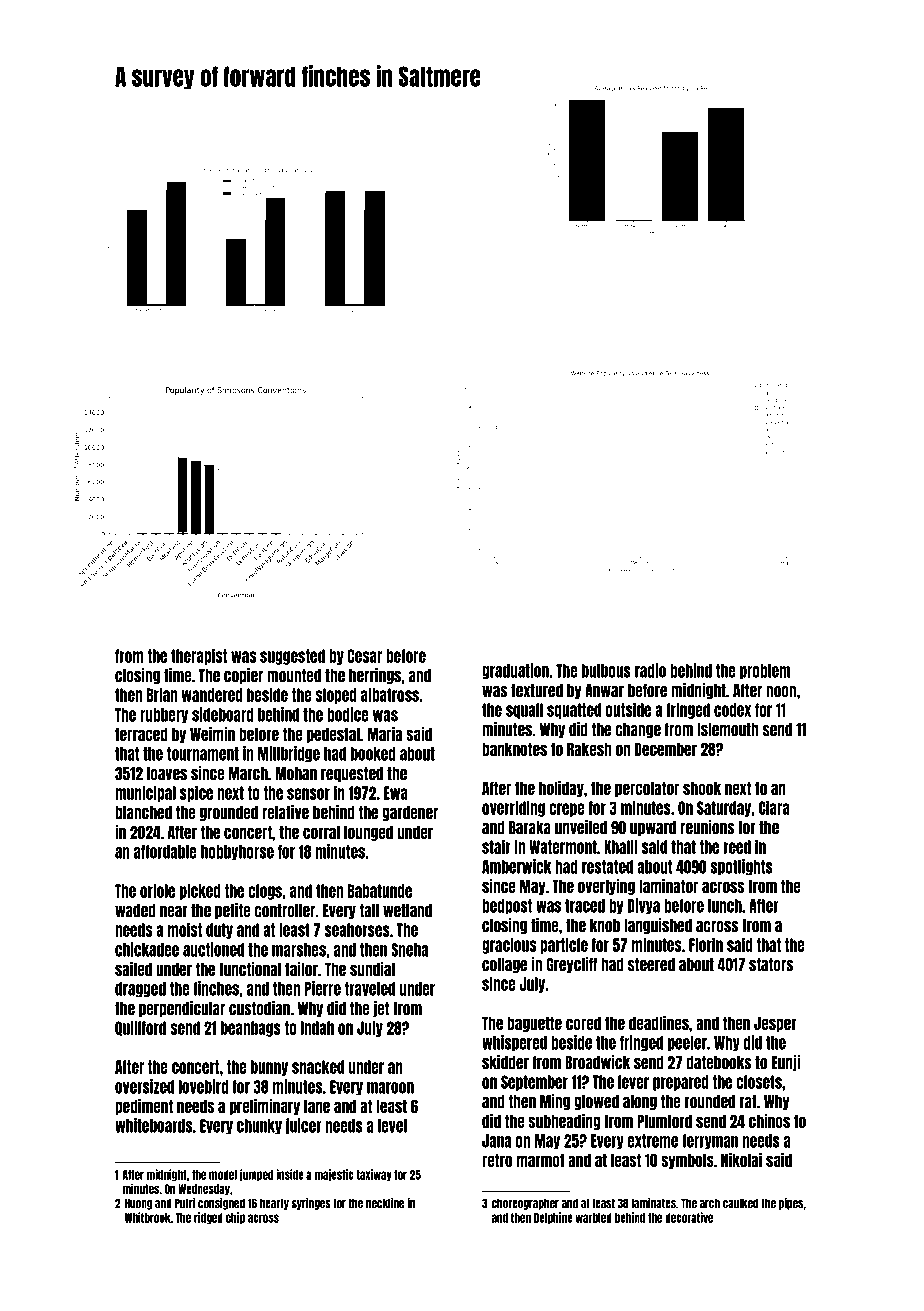 The image size is (924, 1311). I want to click on problem, so click(765, 672).
